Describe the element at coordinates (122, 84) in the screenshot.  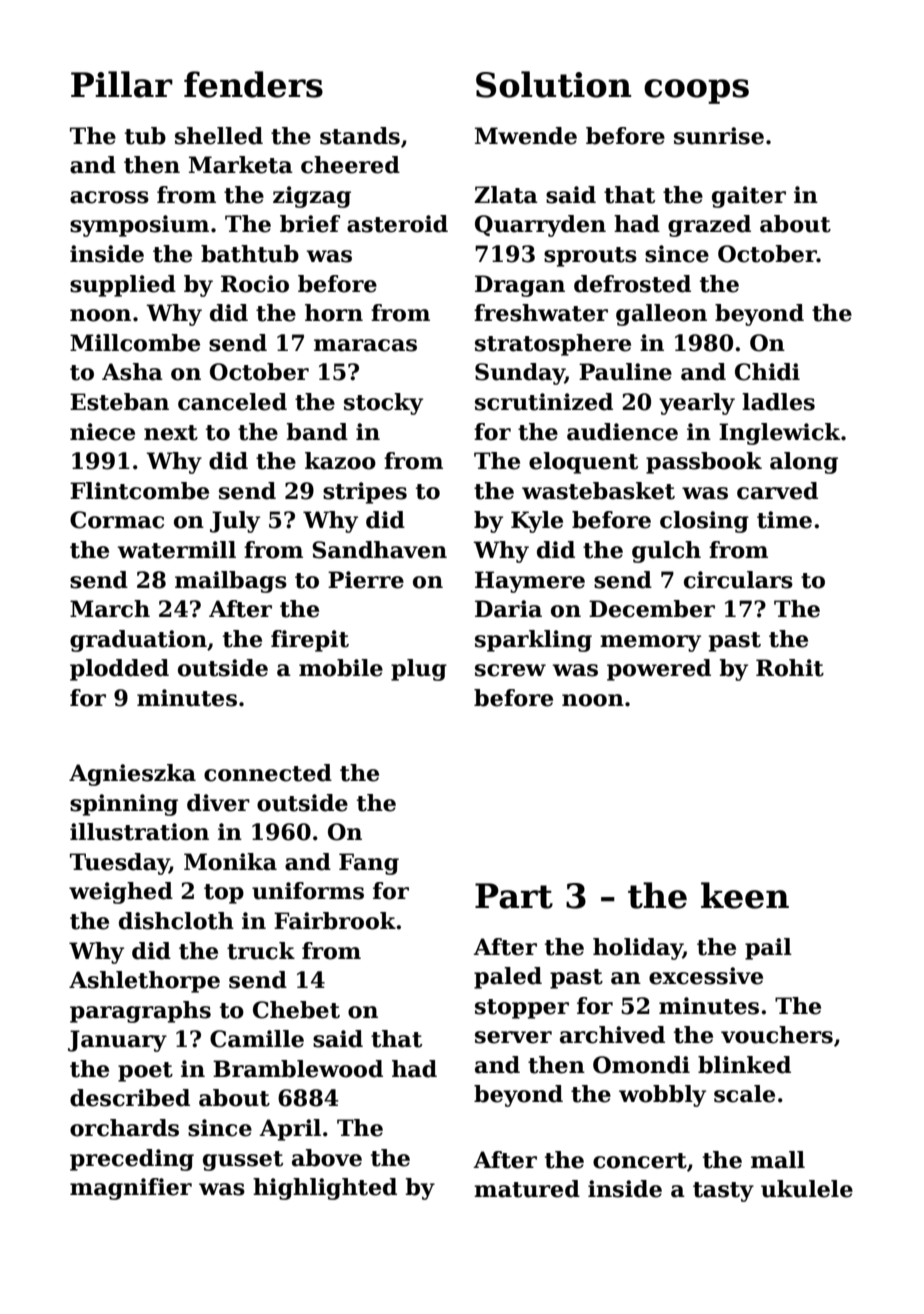
I see `Pillar` at that location.
